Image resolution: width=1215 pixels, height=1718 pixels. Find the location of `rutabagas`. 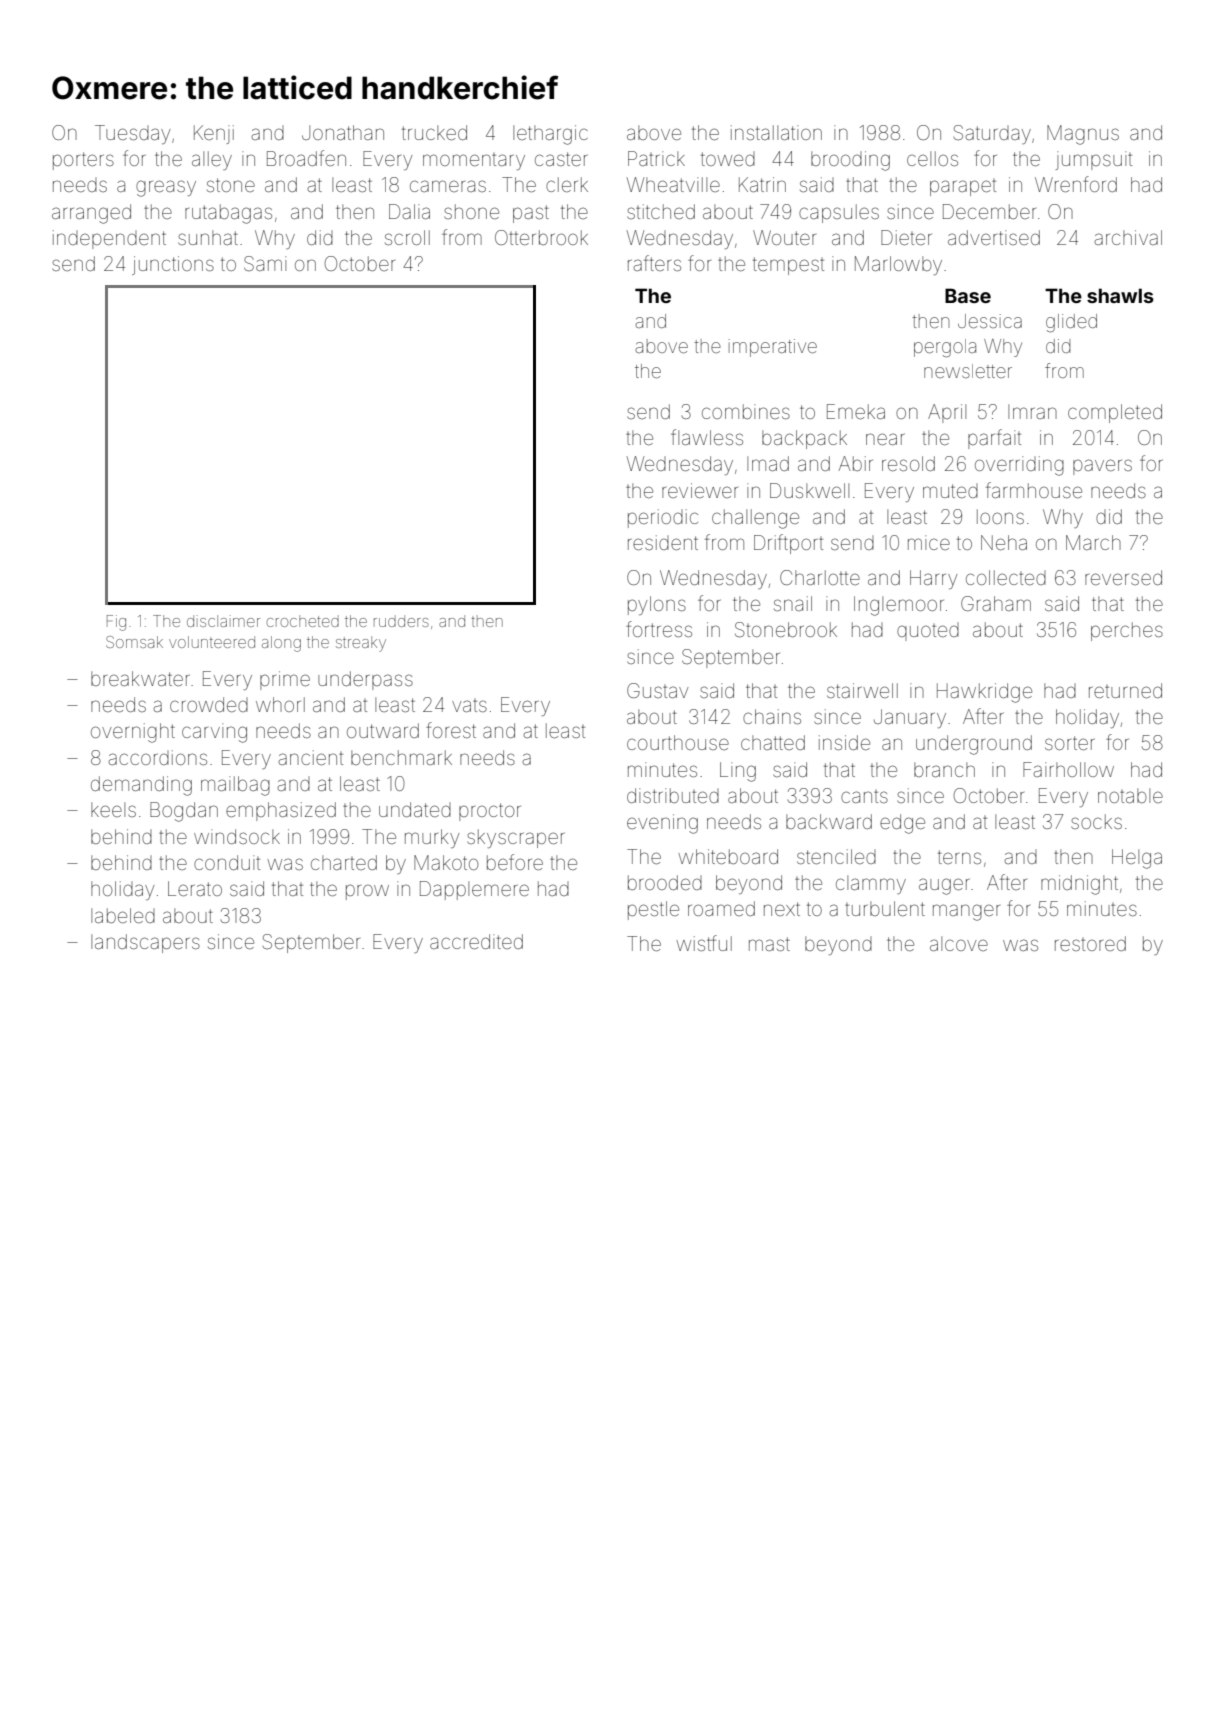

rutabagas is located at coordinates (228, 214).
